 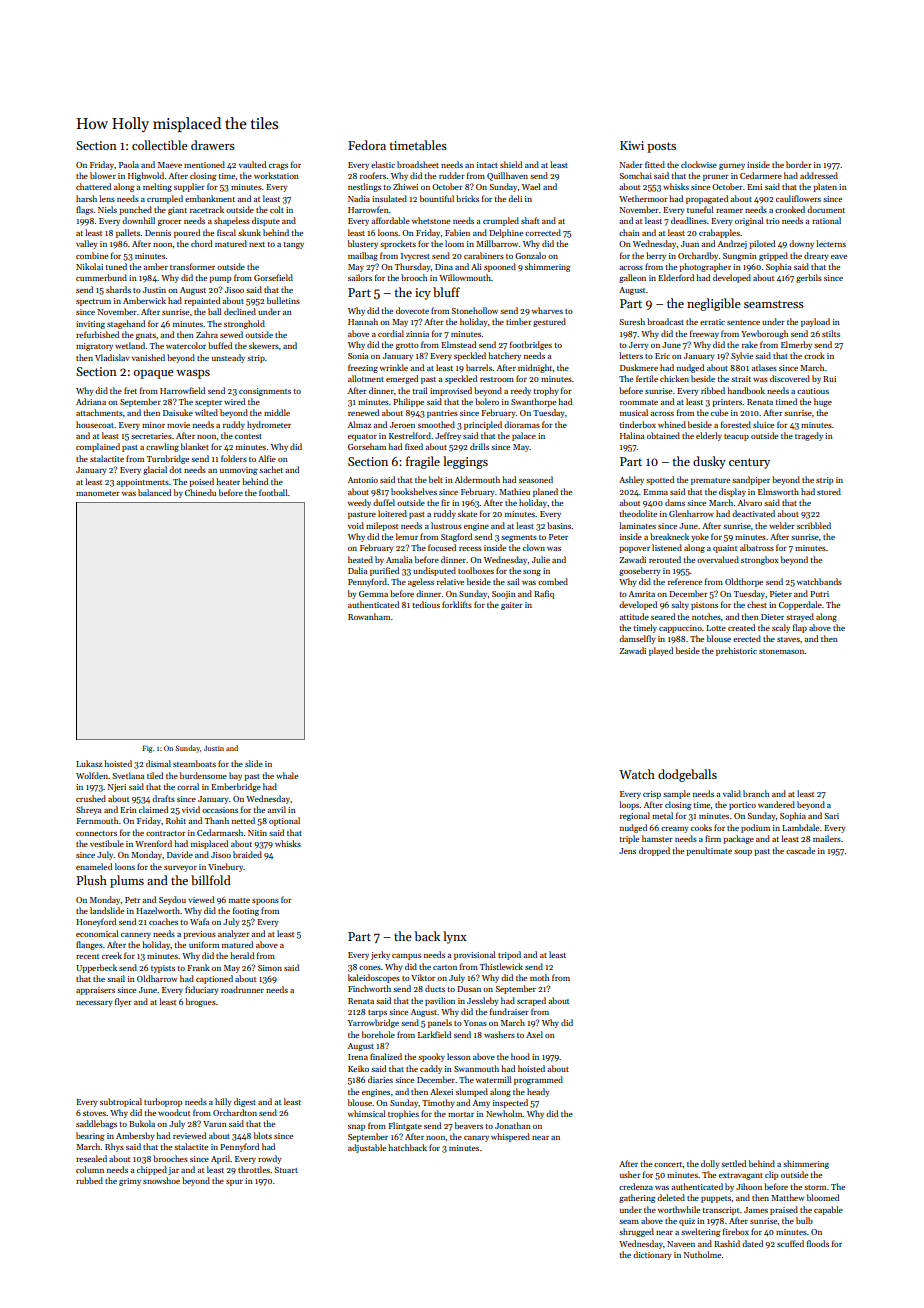 I want to click on chain, so click(x=629, y=232).
